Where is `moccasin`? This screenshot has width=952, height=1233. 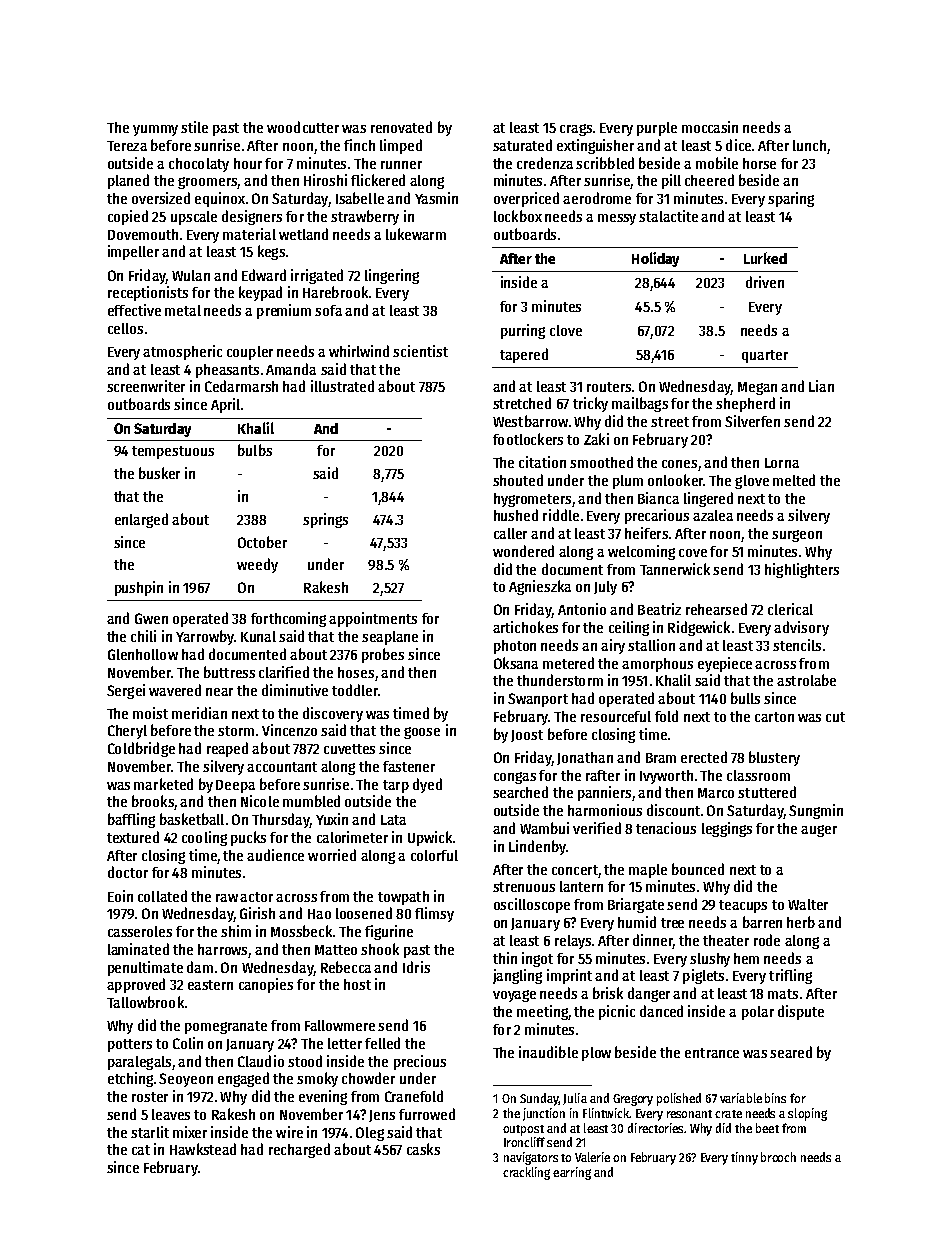 moccasin is located at coordinates (710, 127).
